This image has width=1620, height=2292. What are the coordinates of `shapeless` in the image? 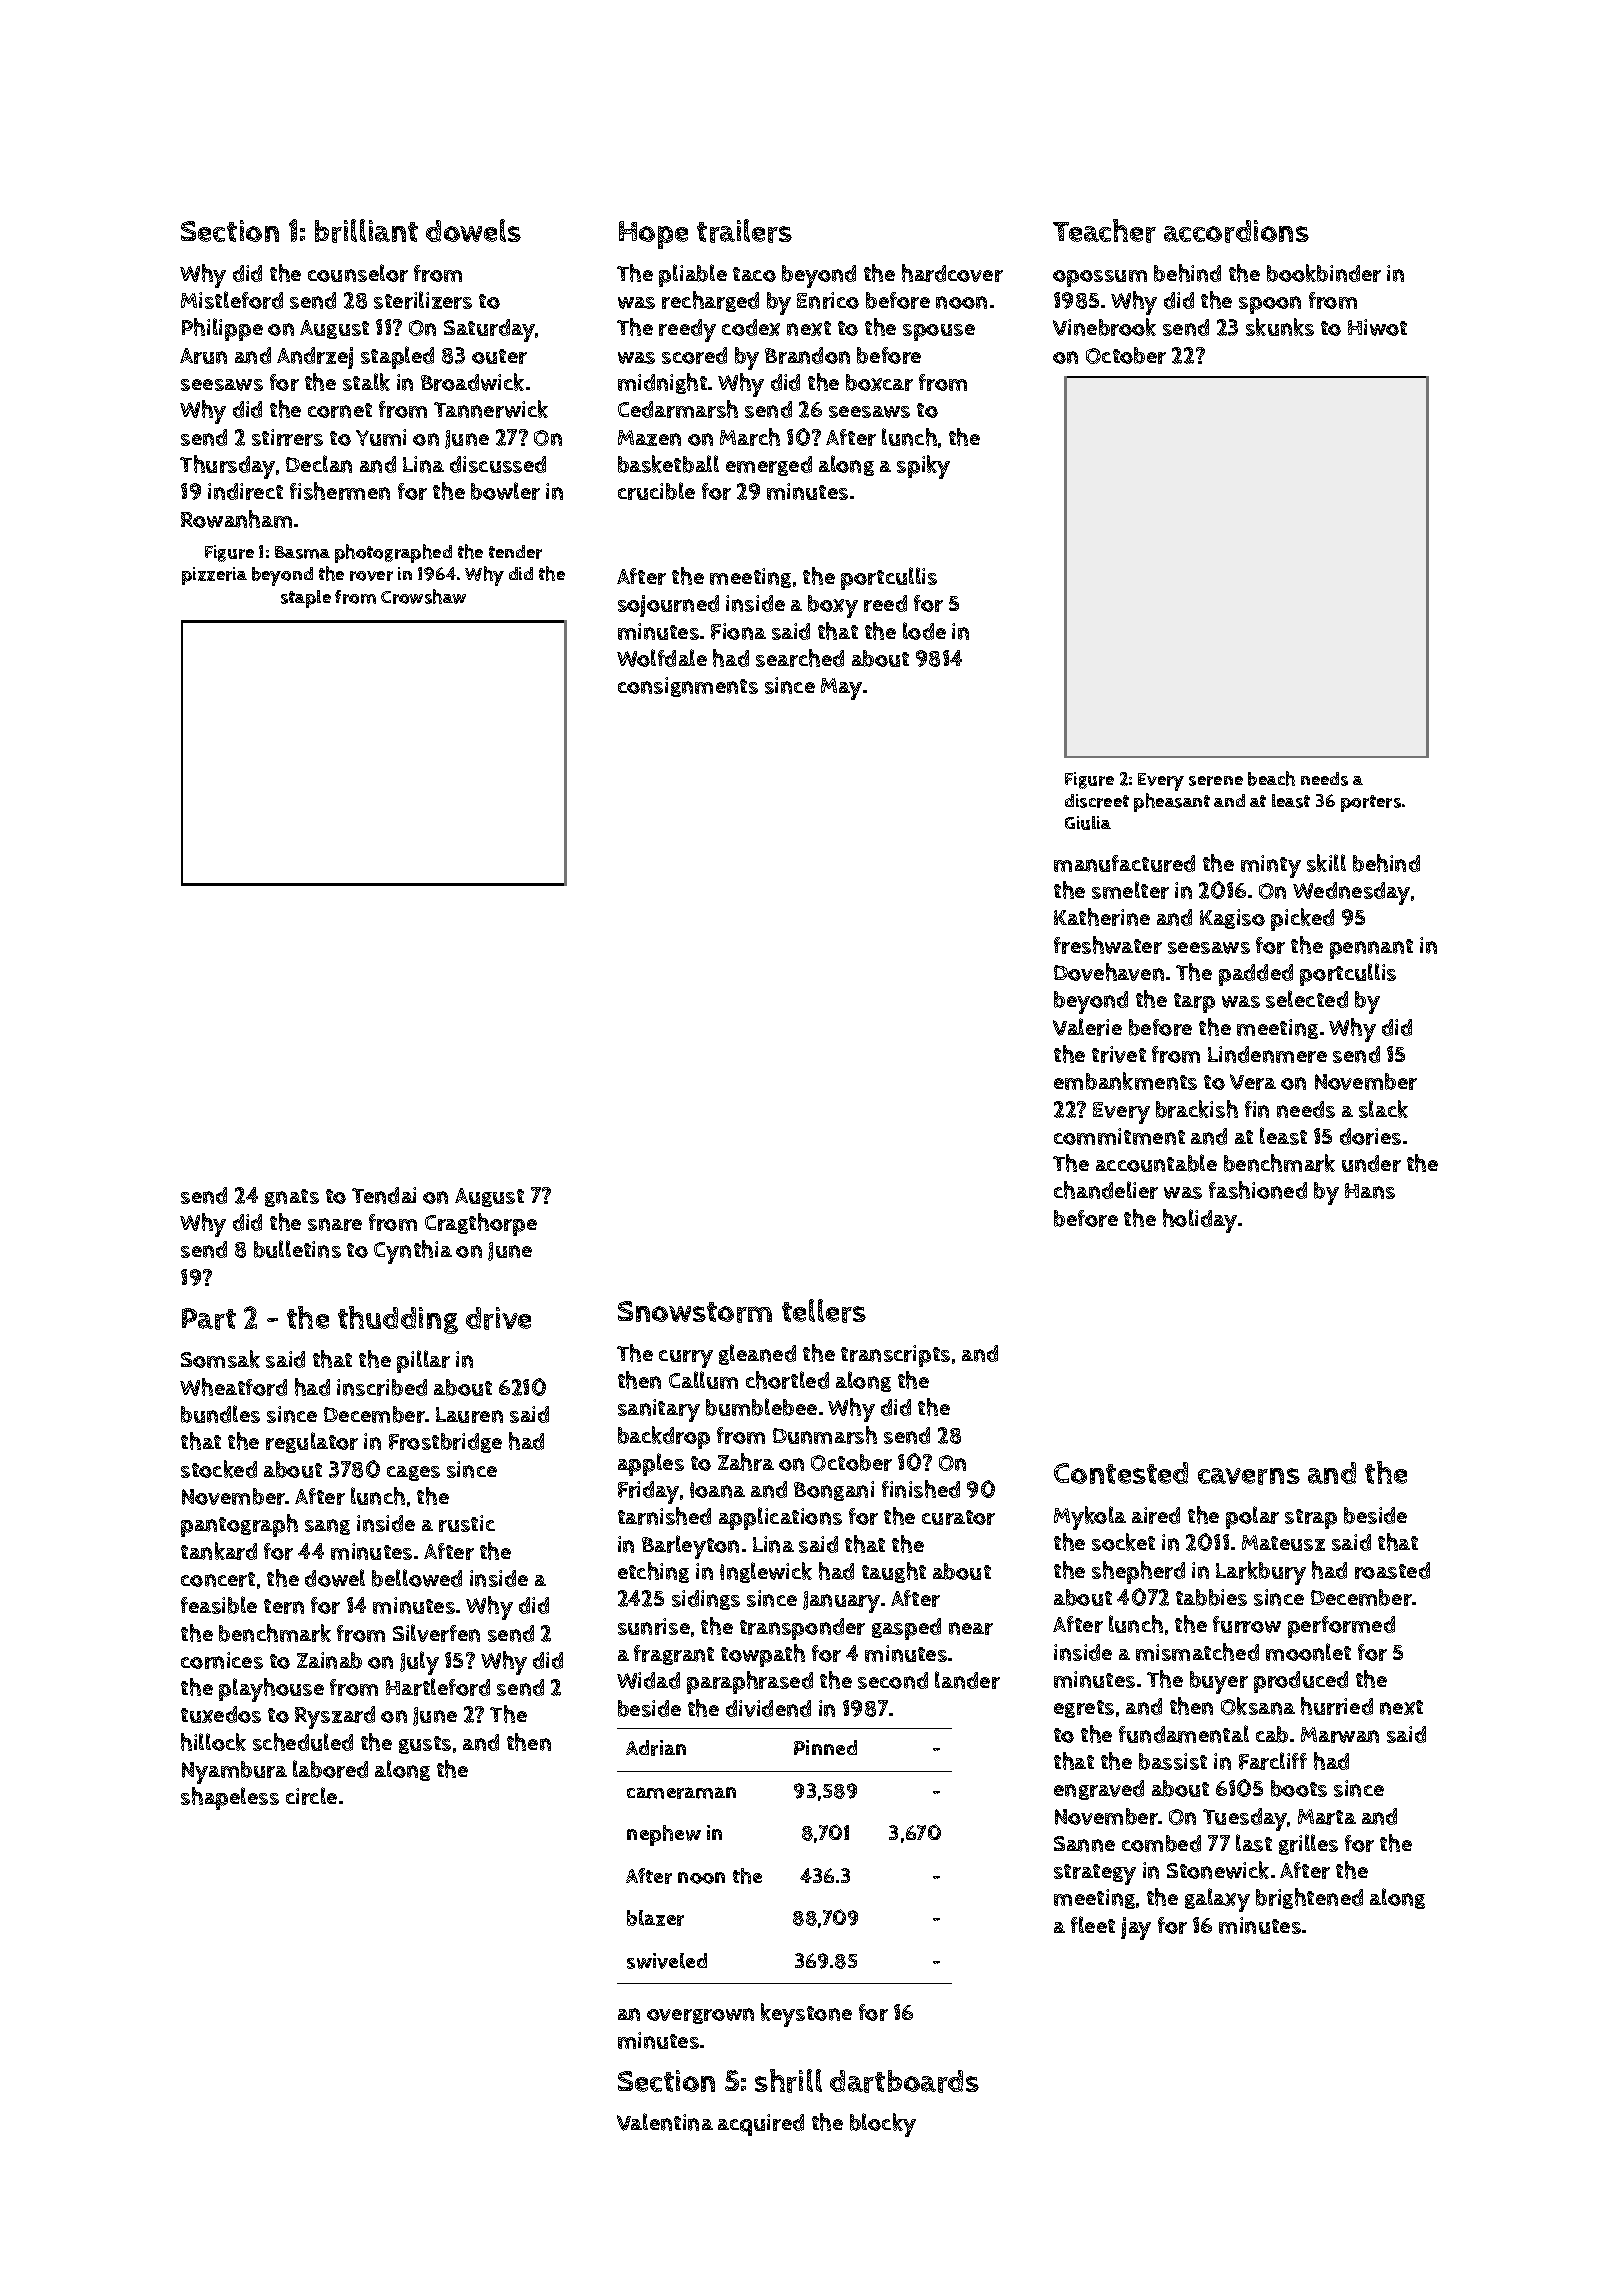 It's located at (230, 1798).
